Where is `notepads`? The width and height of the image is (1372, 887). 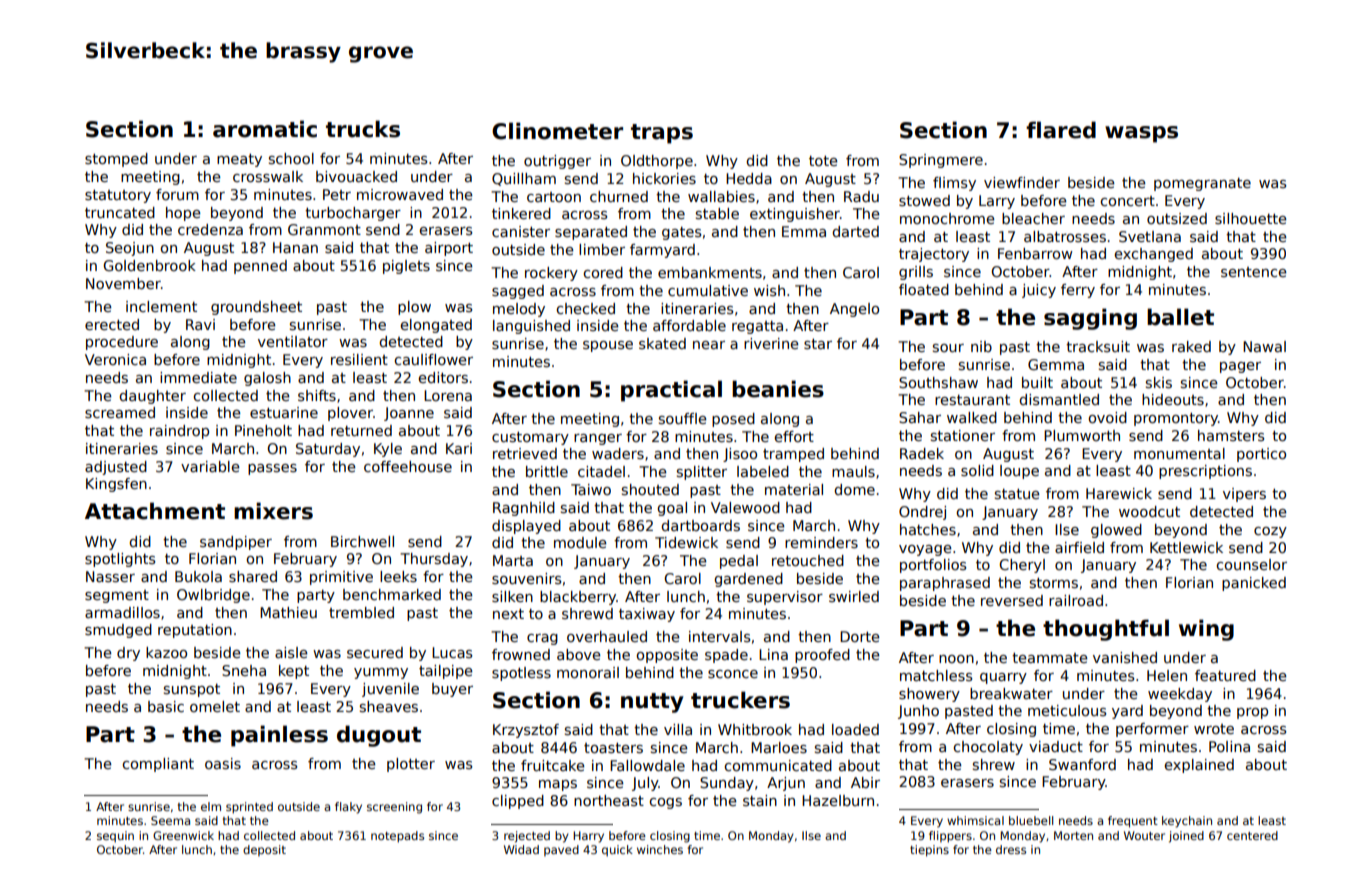 notepads is located at coordinates (397, 837).
